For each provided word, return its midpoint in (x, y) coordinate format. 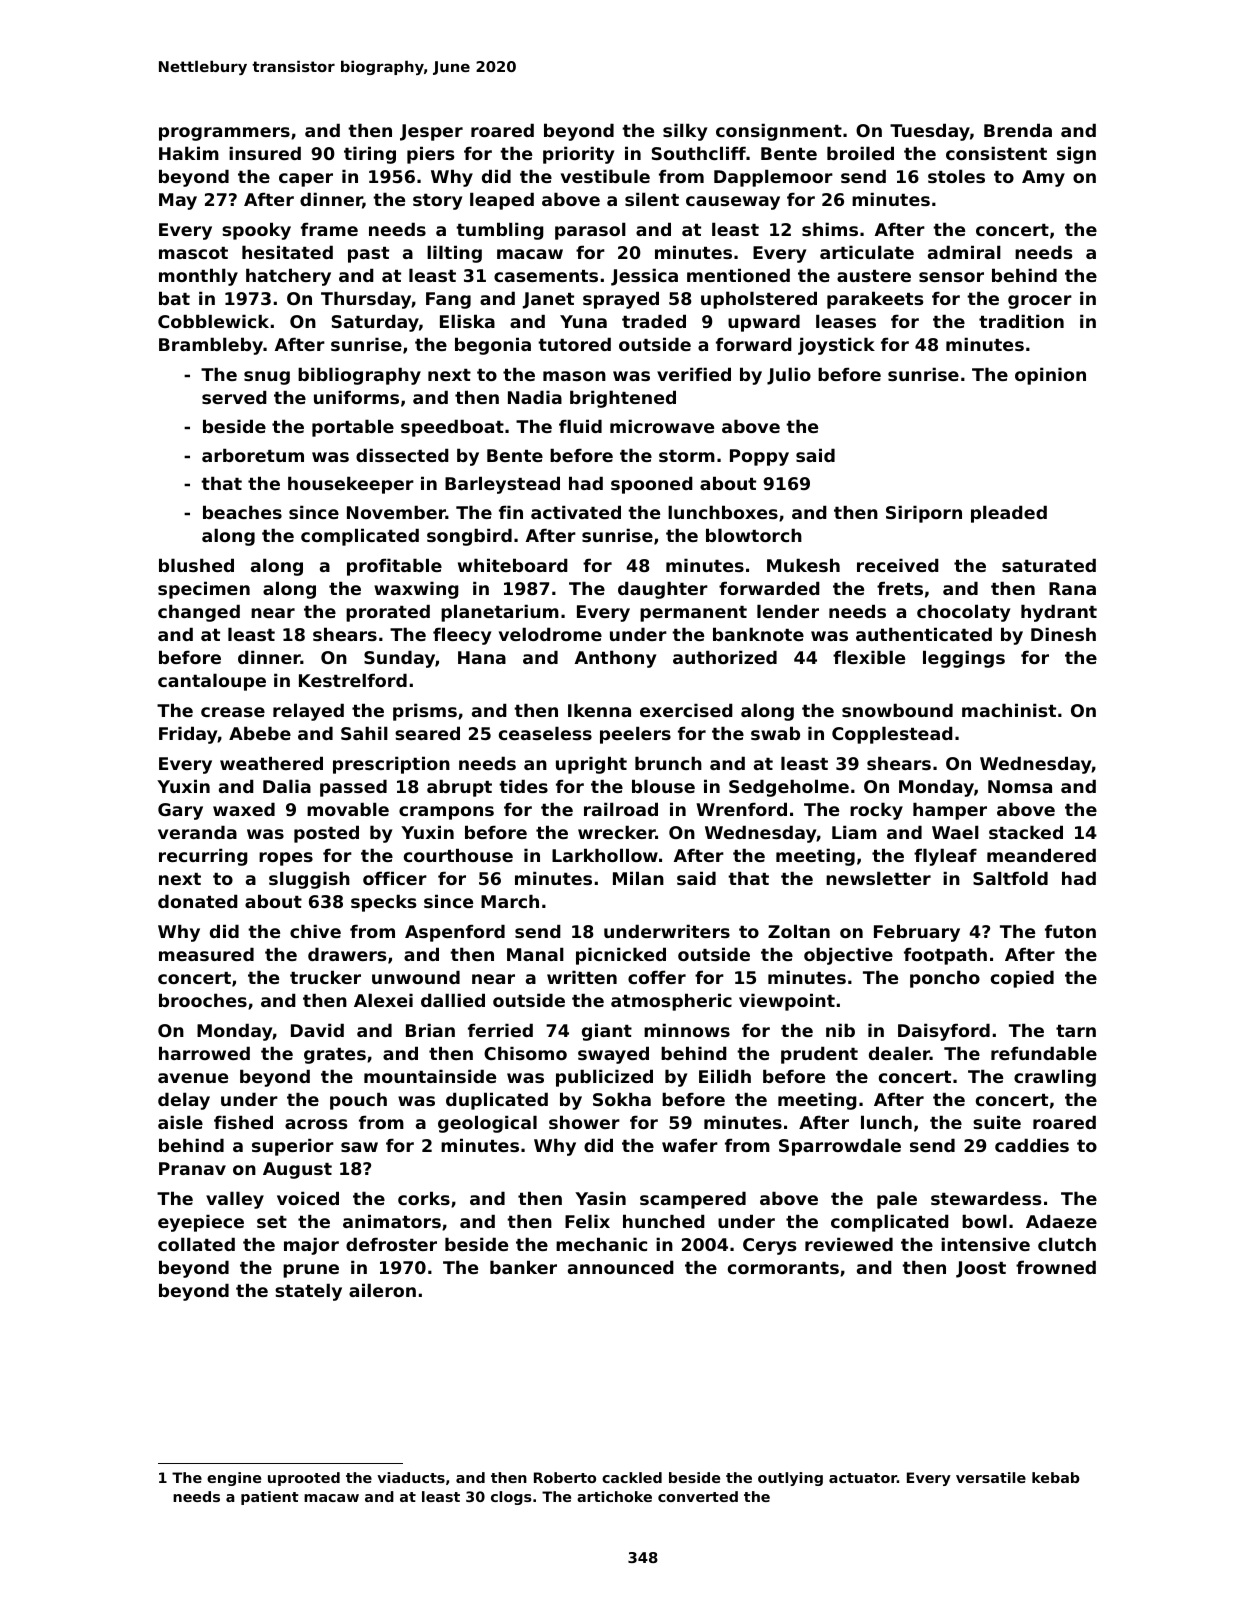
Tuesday (930, 132)
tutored (574, 344)
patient (270, 1498)
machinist (1009, 710)
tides (523, 786)
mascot (193, 253)
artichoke (614, 1496)
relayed (308, 712)
